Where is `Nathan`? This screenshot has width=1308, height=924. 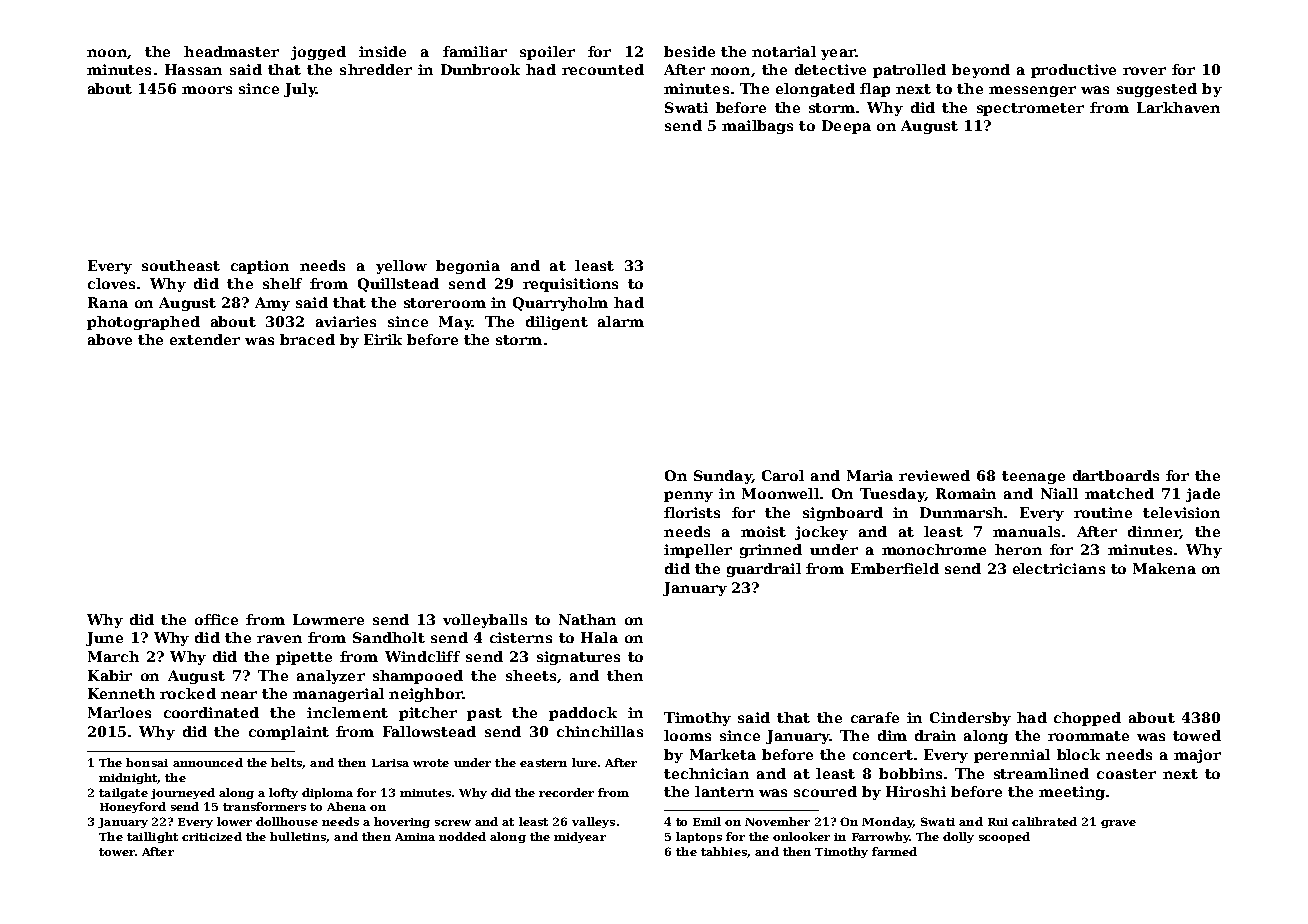
Nathan is located at coordinates (587, 619).
